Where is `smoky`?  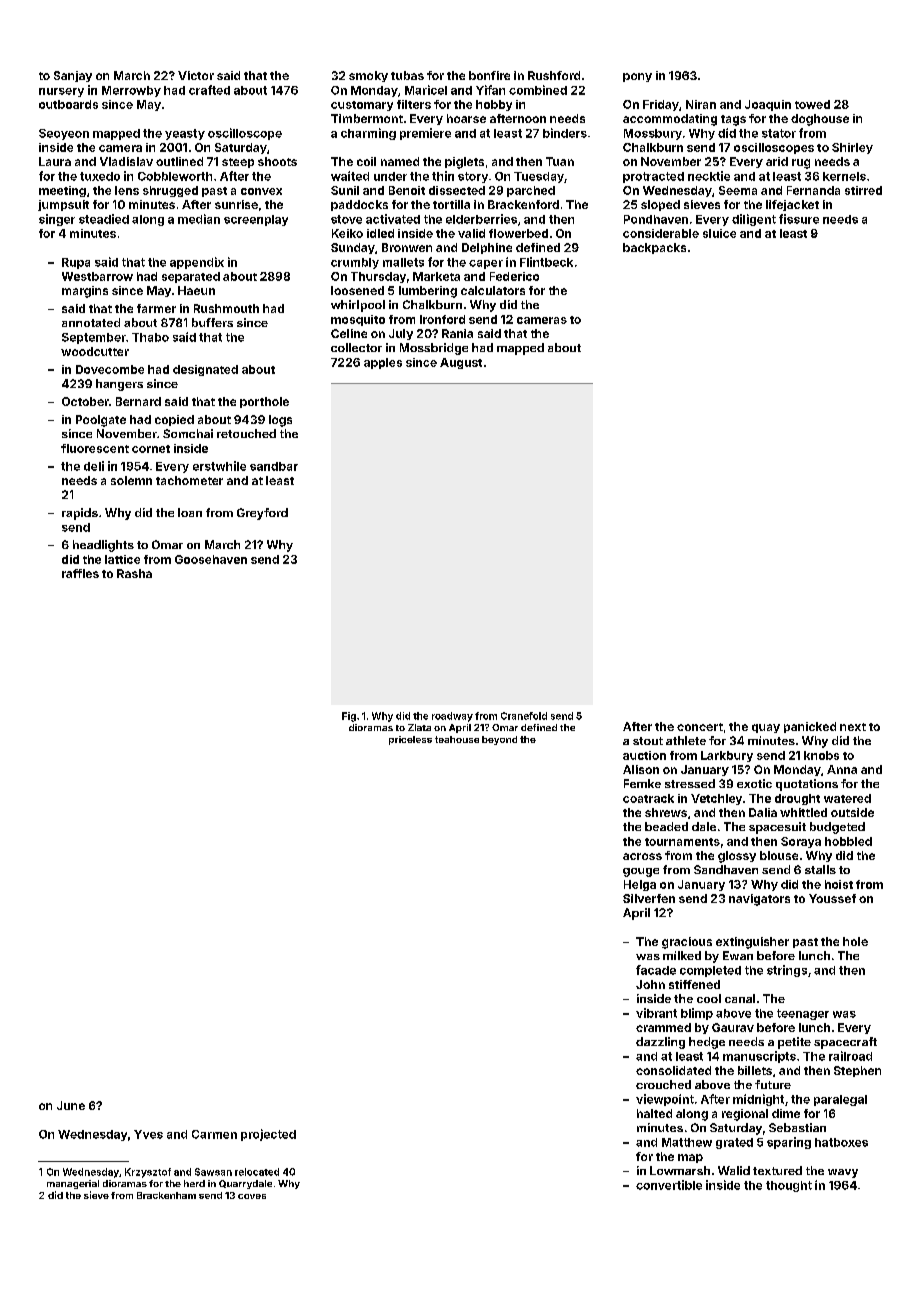 smoky is located at coordinates (368, 76).
